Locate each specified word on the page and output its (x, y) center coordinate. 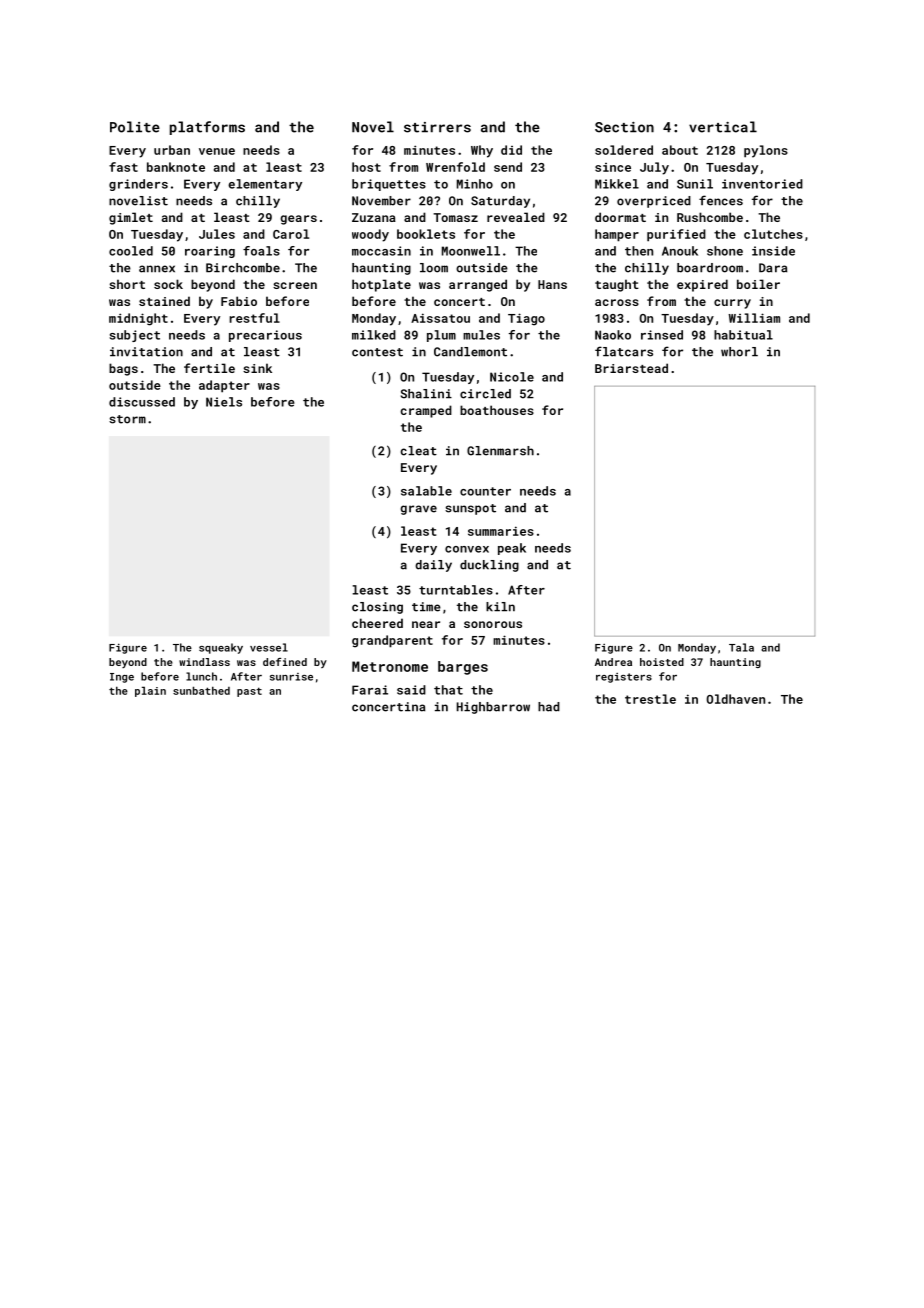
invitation (146, 352)
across (617, 302)
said (411, 690)
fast (123, 167)
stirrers (437, 127)
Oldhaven (735, 699)
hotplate (381, 285)
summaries (501, 531)
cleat (419, 451)
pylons (766, 151)
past (249, 692)
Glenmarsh (500, 451)
